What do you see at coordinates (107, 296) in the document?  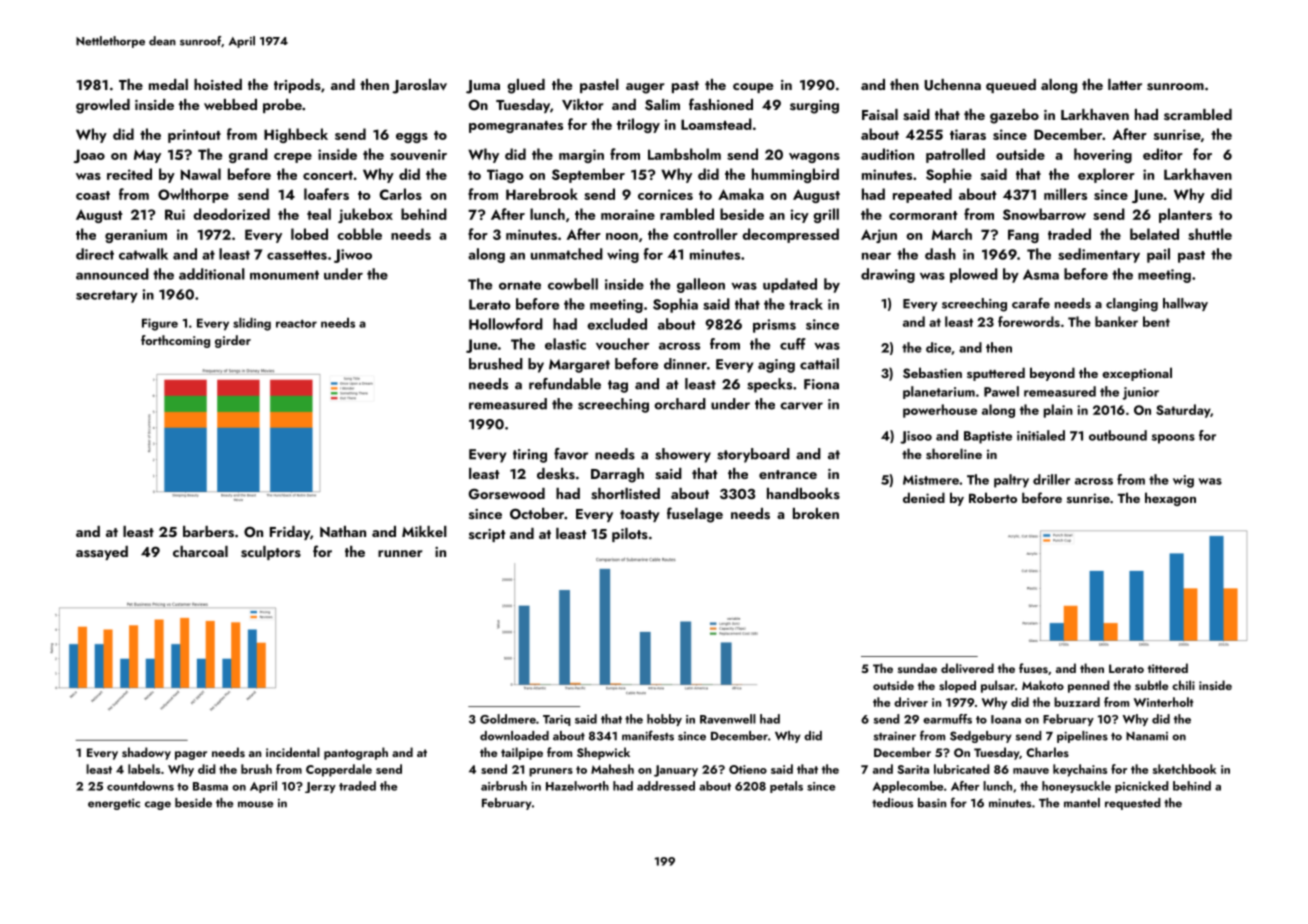 I see `secretary` at bounding box center [107, 296].
